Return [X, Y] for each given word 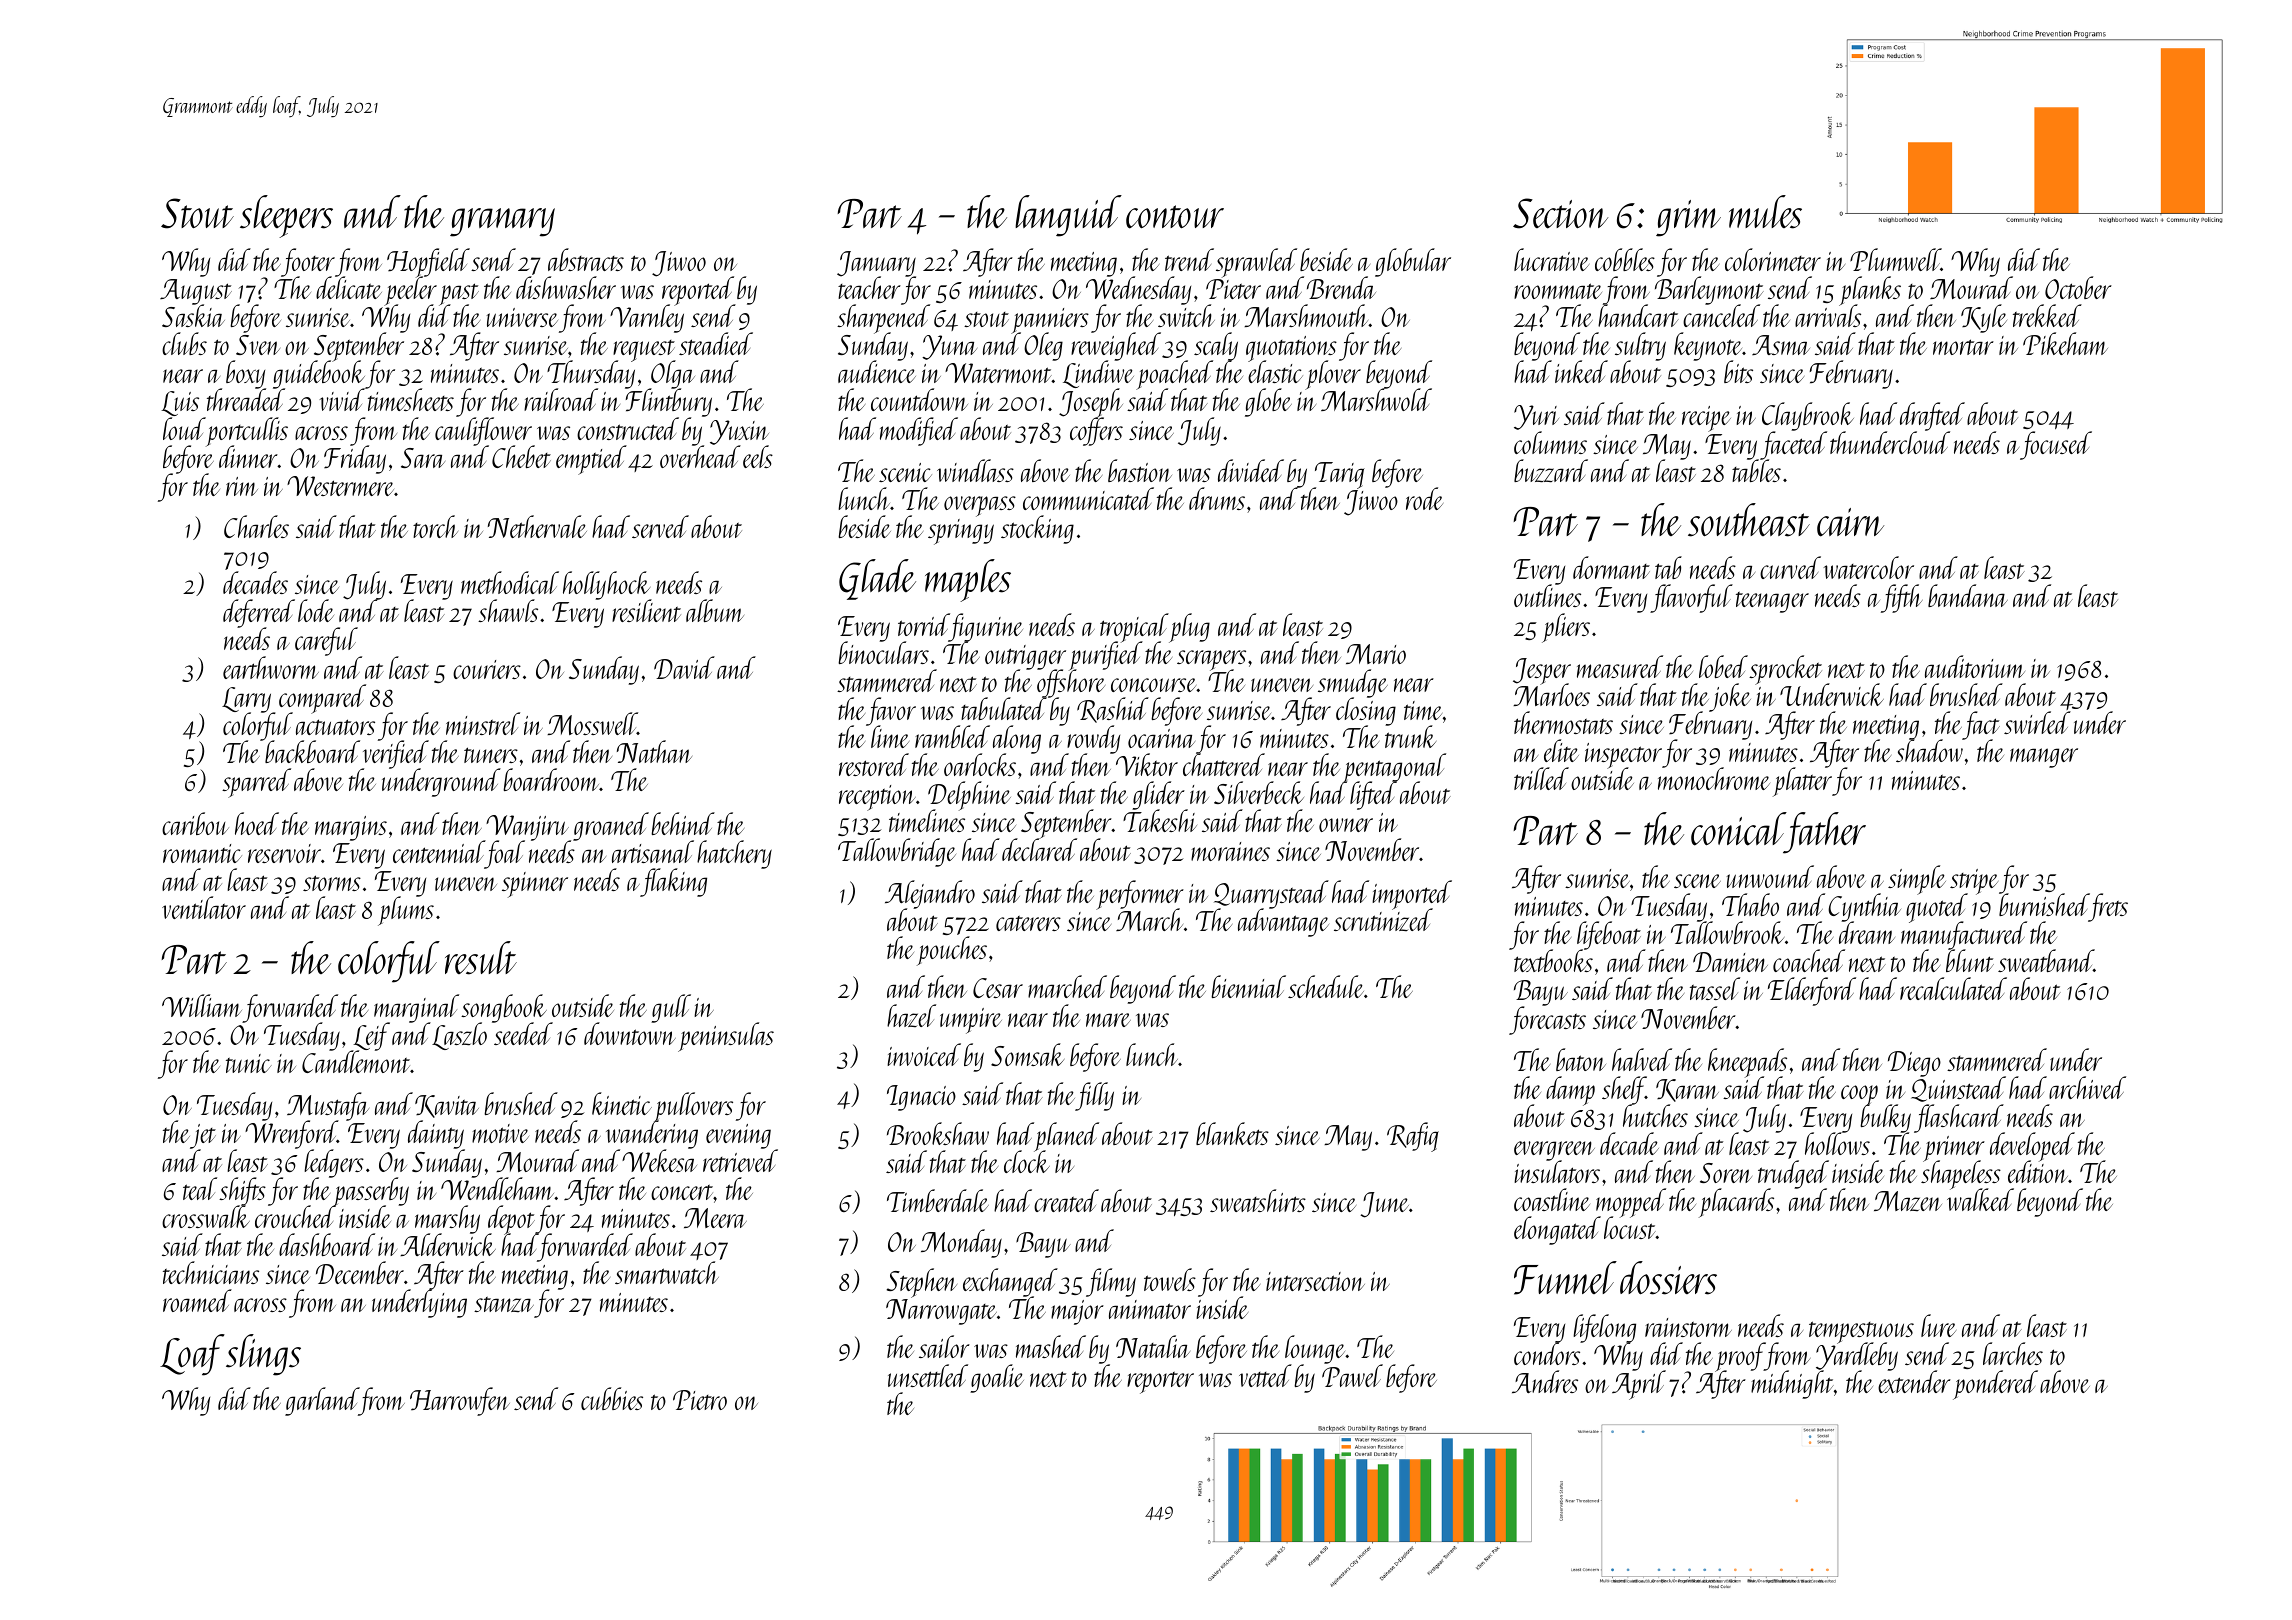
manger [2044, 758]
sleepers [286, 216]
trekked [2047, 315]
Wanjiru [527, 828]
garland [322, 1401]
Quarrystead [1271, 894]
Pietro [700, 1400]
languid [1068, 216]
